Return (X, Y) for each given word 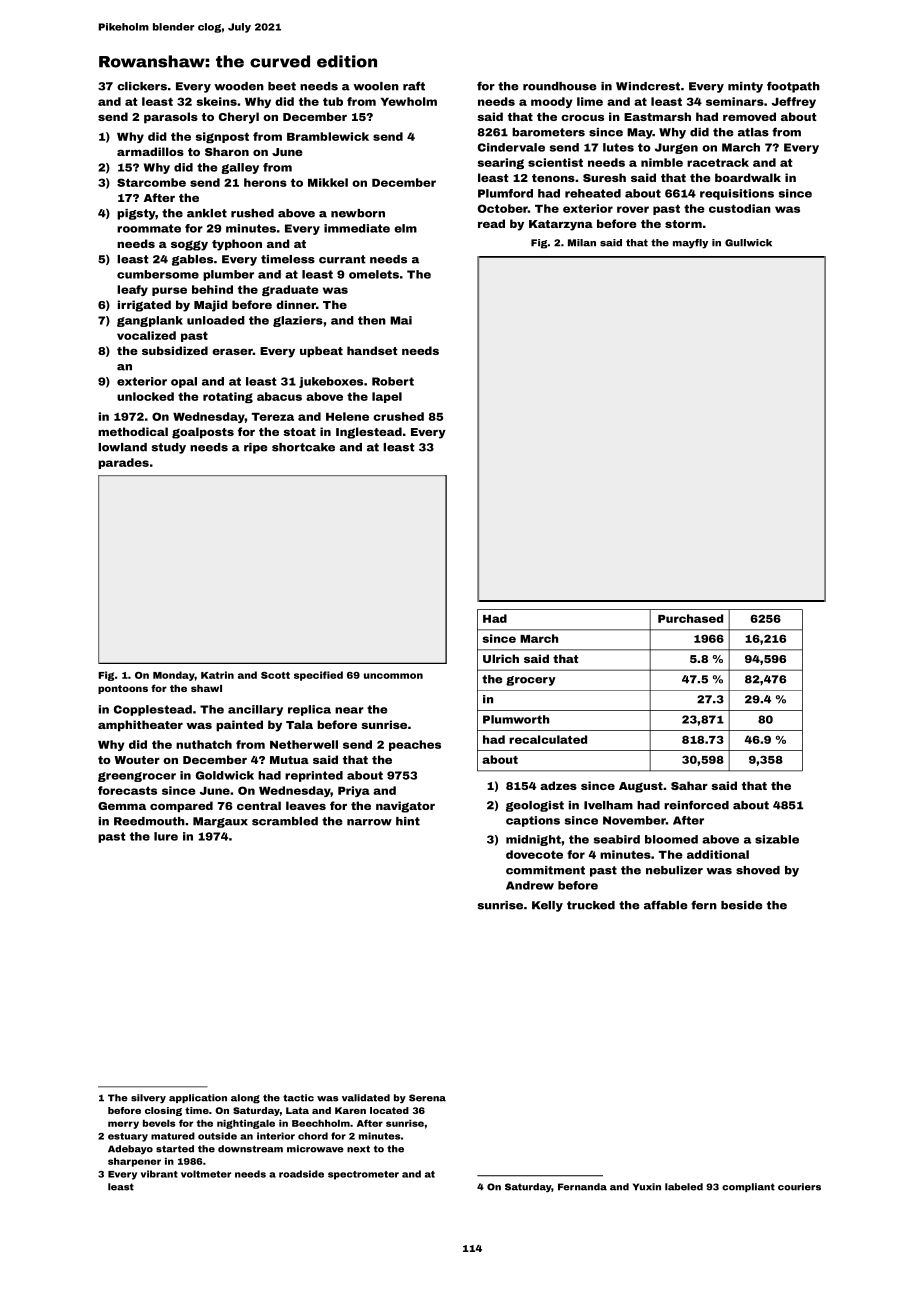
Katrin (217, 675)
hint (408, 821)
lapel (387, 397)
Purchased (690, 618)
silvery (148, 1099)
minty (745, 87)
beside (741, 905)
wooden (239, 86)
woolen (376, 86)
